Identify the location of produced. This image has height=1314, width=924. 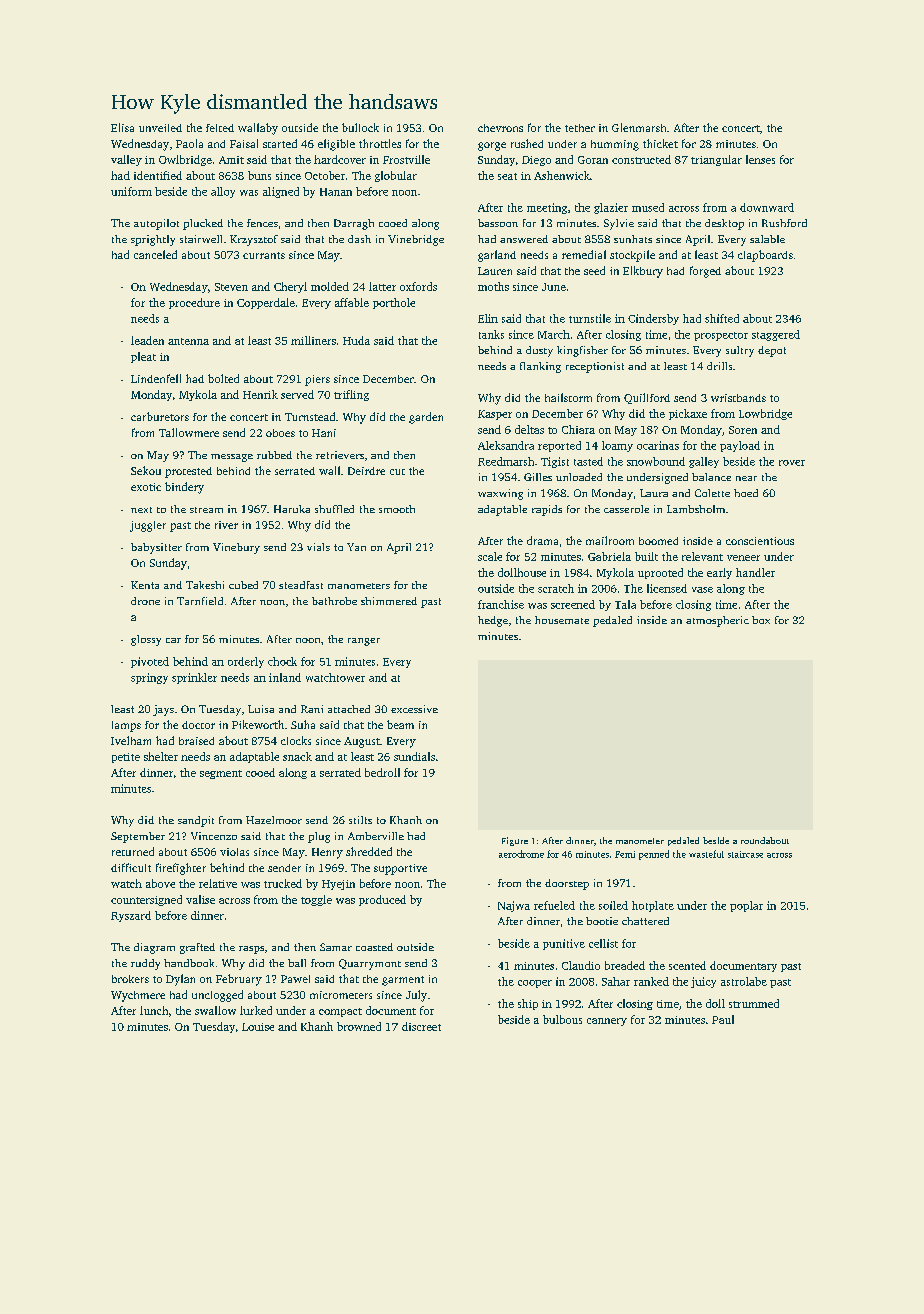
(382, 900).
